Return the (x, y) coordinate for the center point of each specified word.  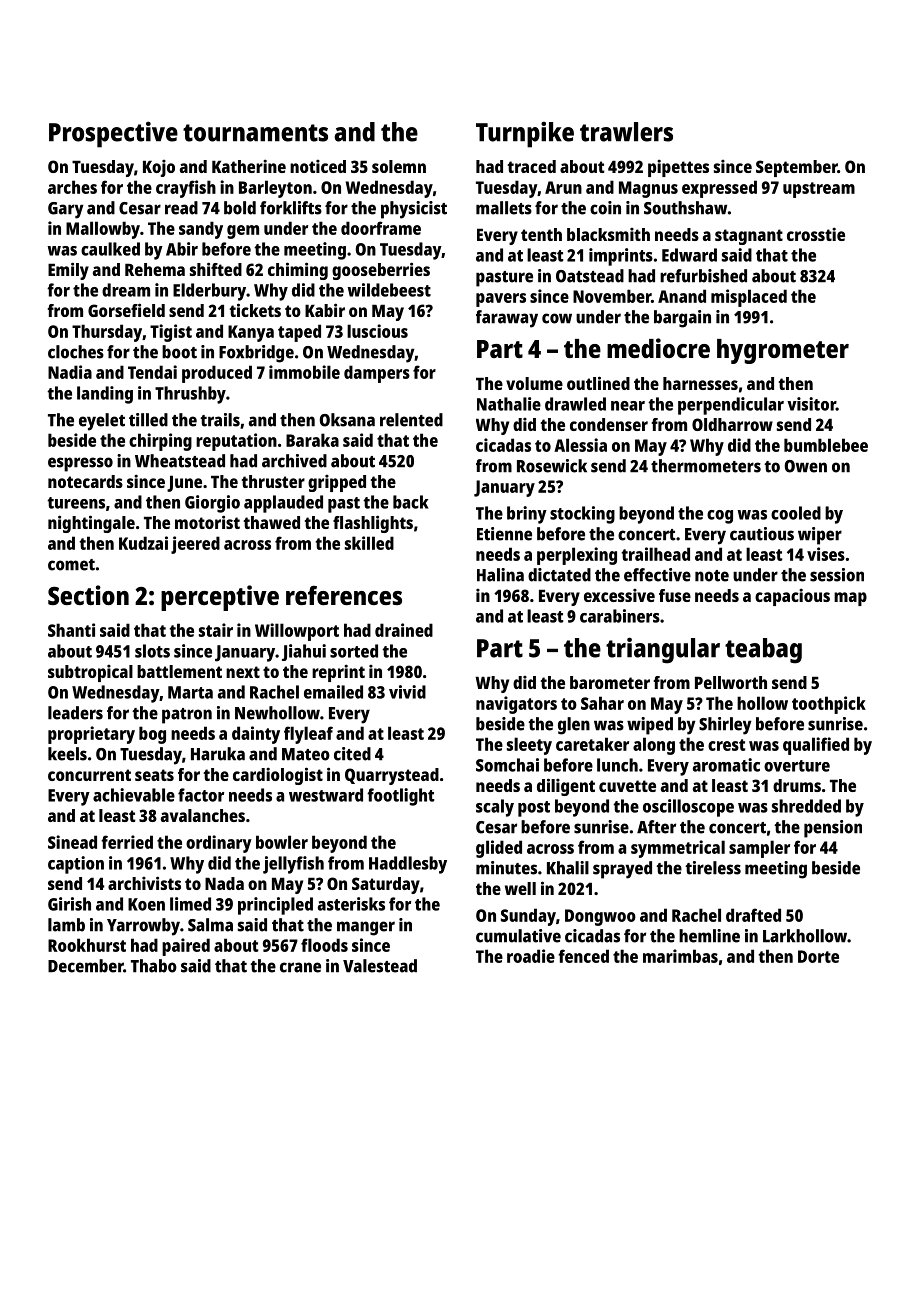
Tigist (171, 333)
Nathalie (509, 404)
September (797, 168)
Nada (224, 883)
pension (833, 829)
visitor (811, 404)
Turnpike (525, 134)
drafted (753, 915)
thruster (273, 481)
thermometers (706, 466)
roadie (531, 956)
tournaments (255, 133)
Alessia (580, 445)
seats (154, 775)
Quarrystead (392, 776)
